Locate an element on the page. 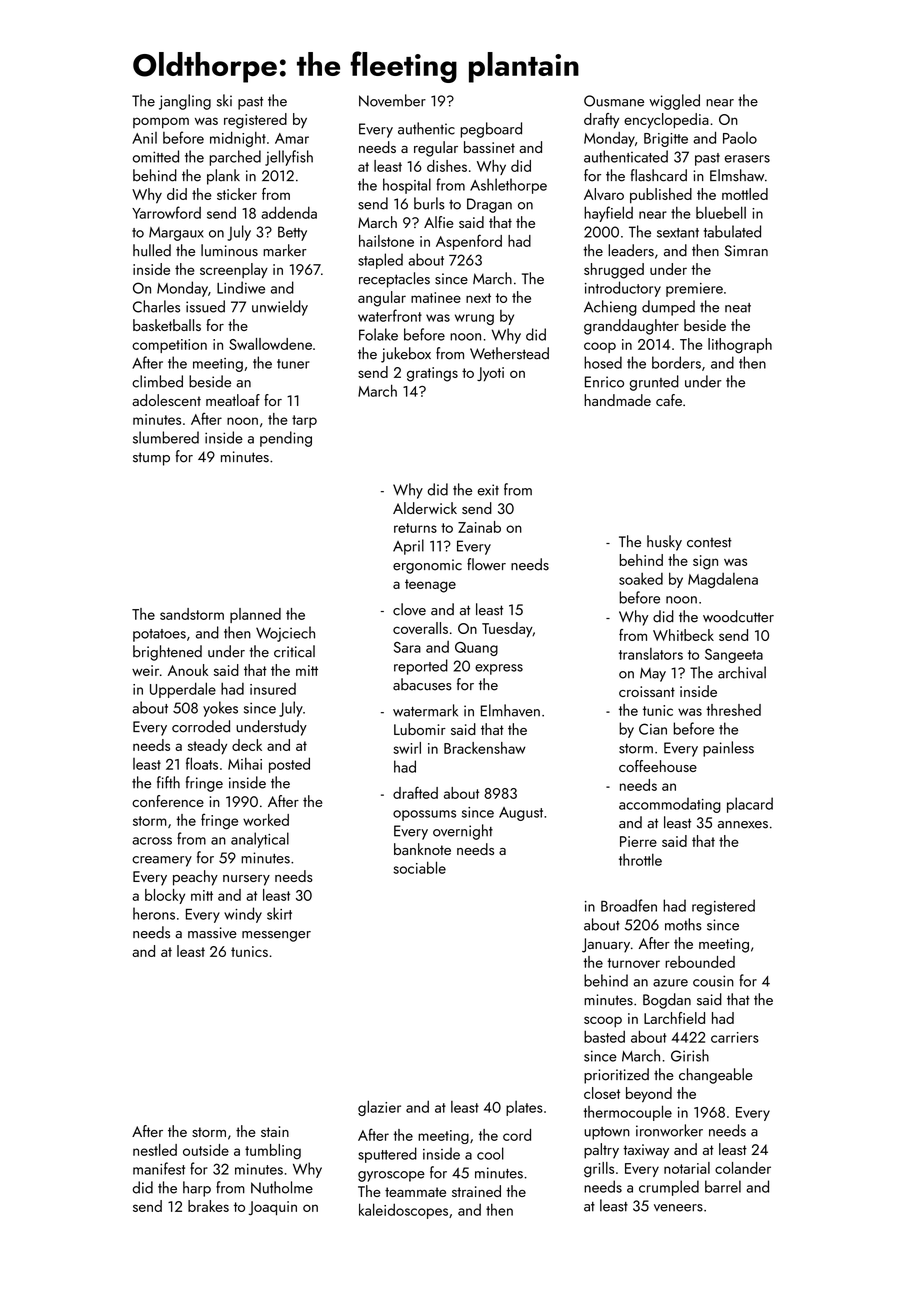 Image resolution: width=908 pixels, height=1316 pixels. herons is located at coordinates (154, 913).
